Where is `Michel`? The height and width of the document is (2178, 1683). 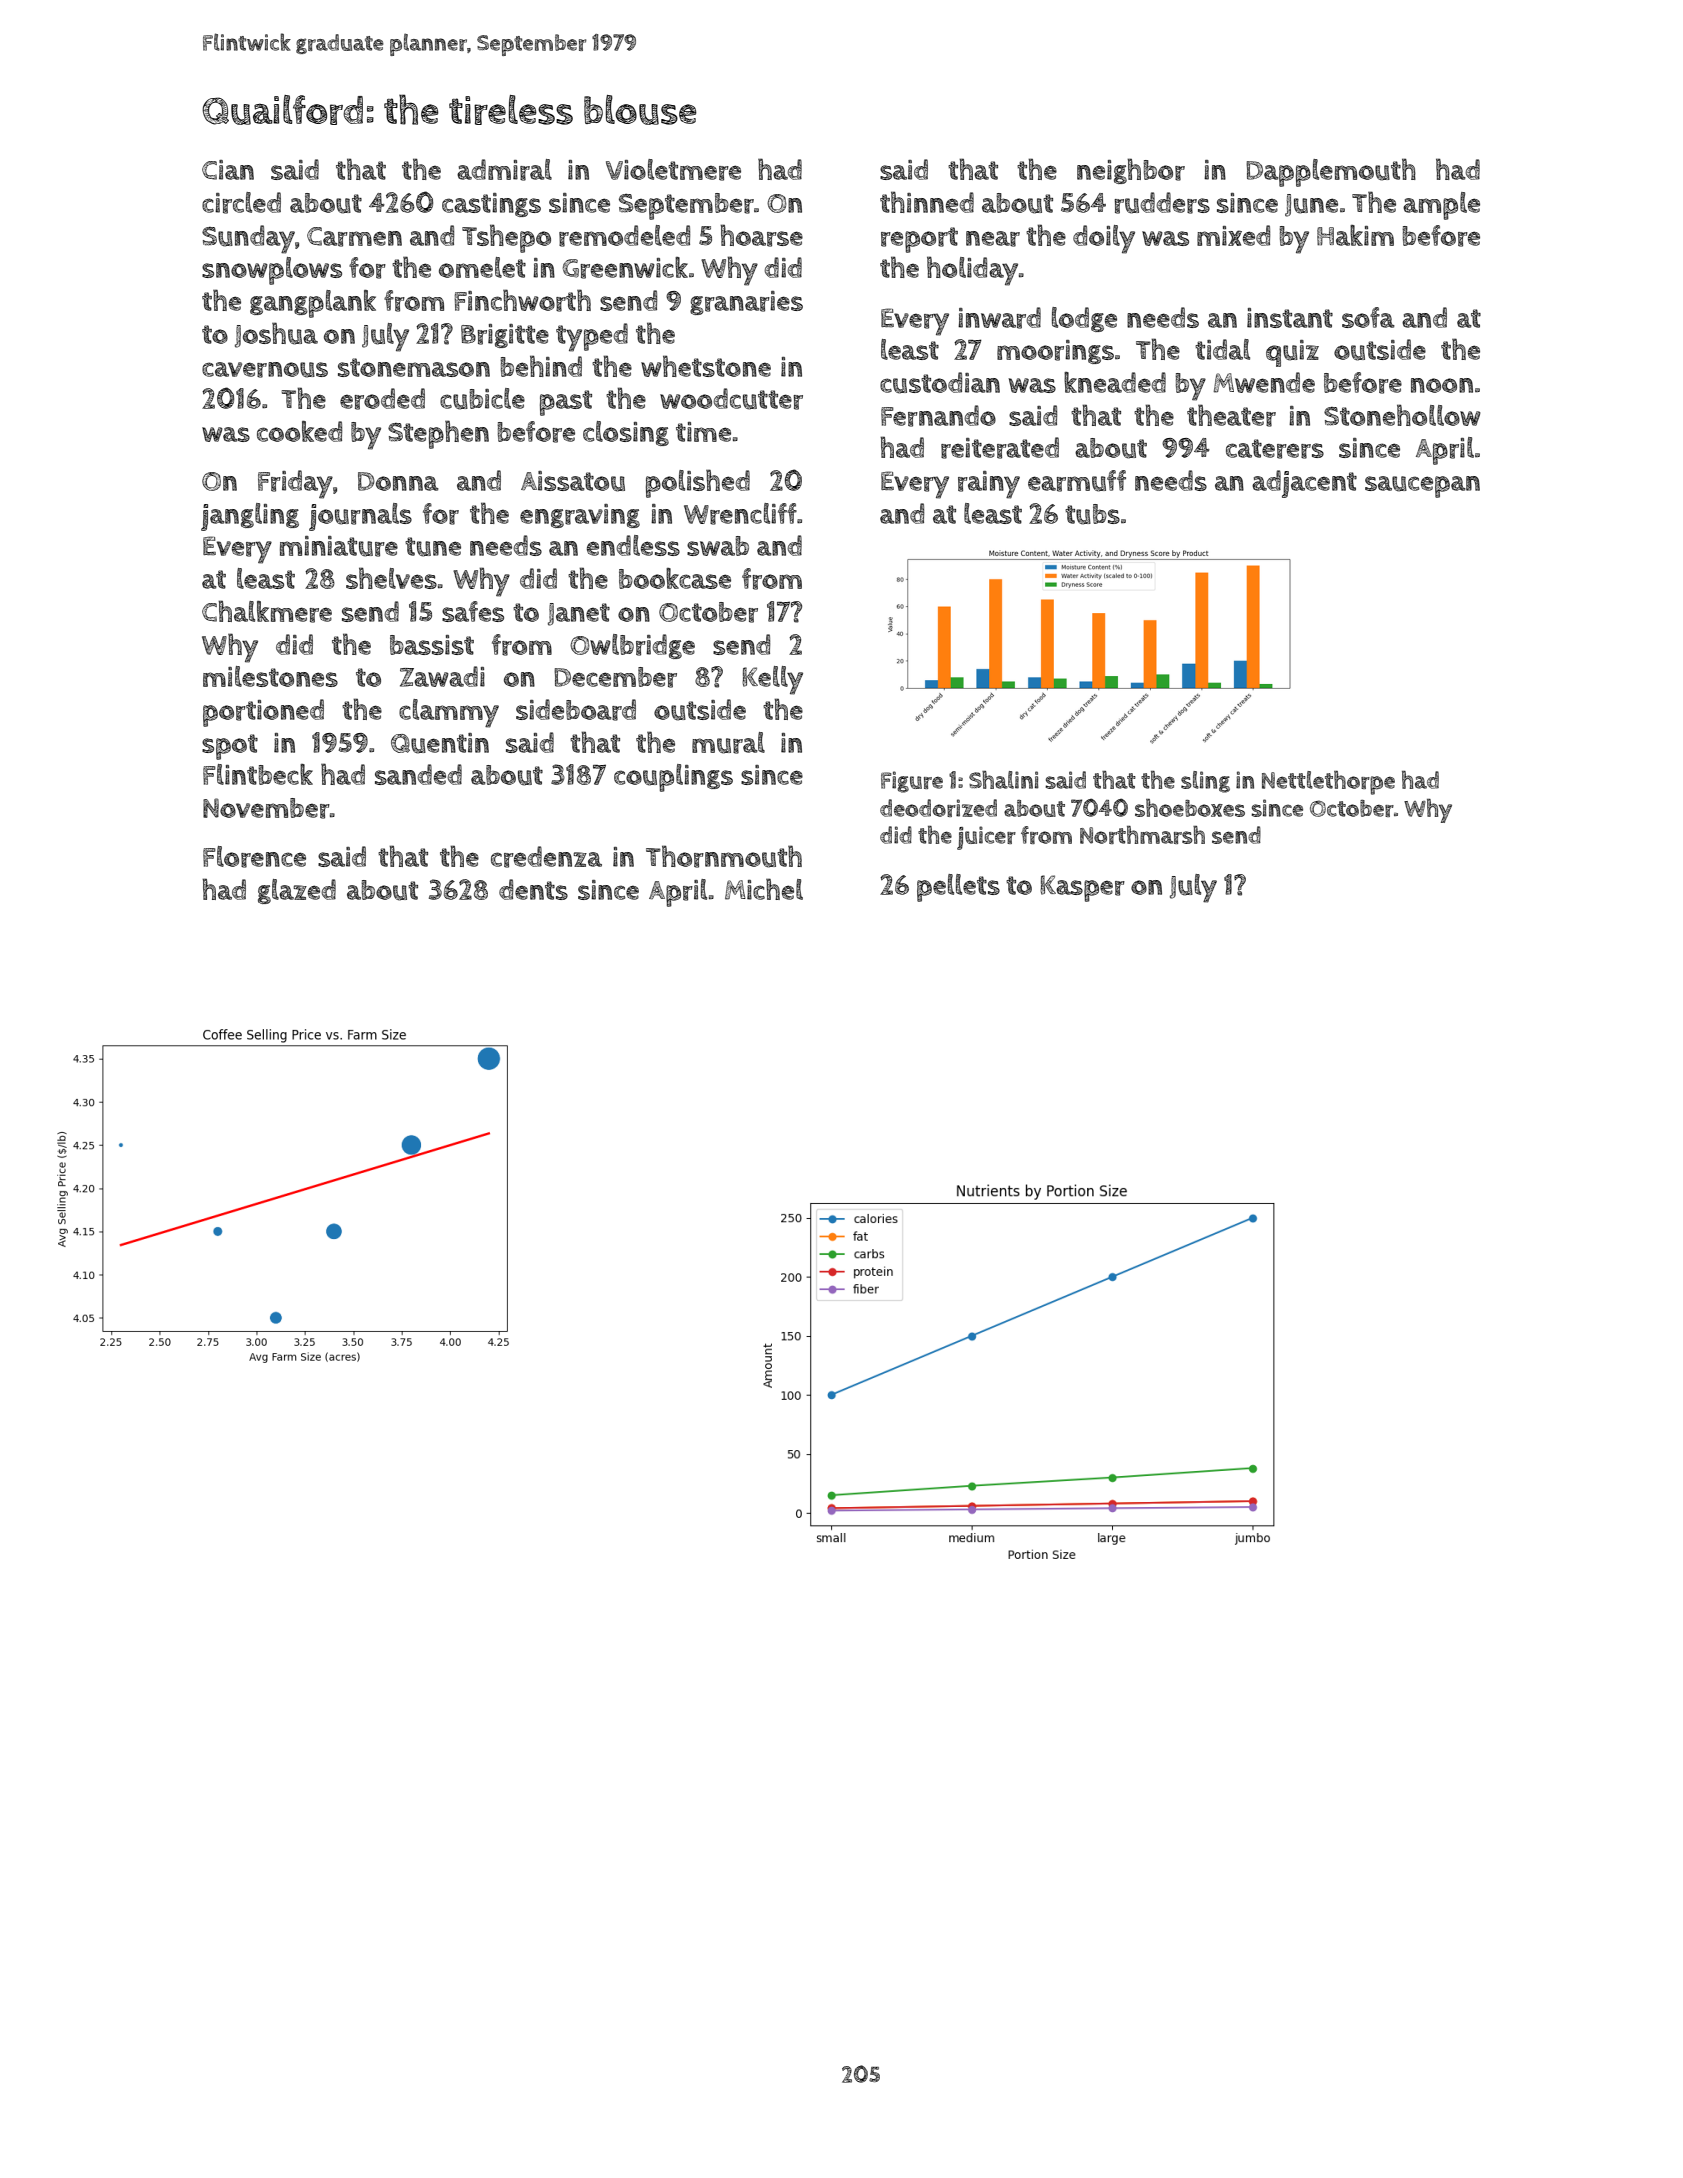 Michel is located at coordinates (764, 889).
